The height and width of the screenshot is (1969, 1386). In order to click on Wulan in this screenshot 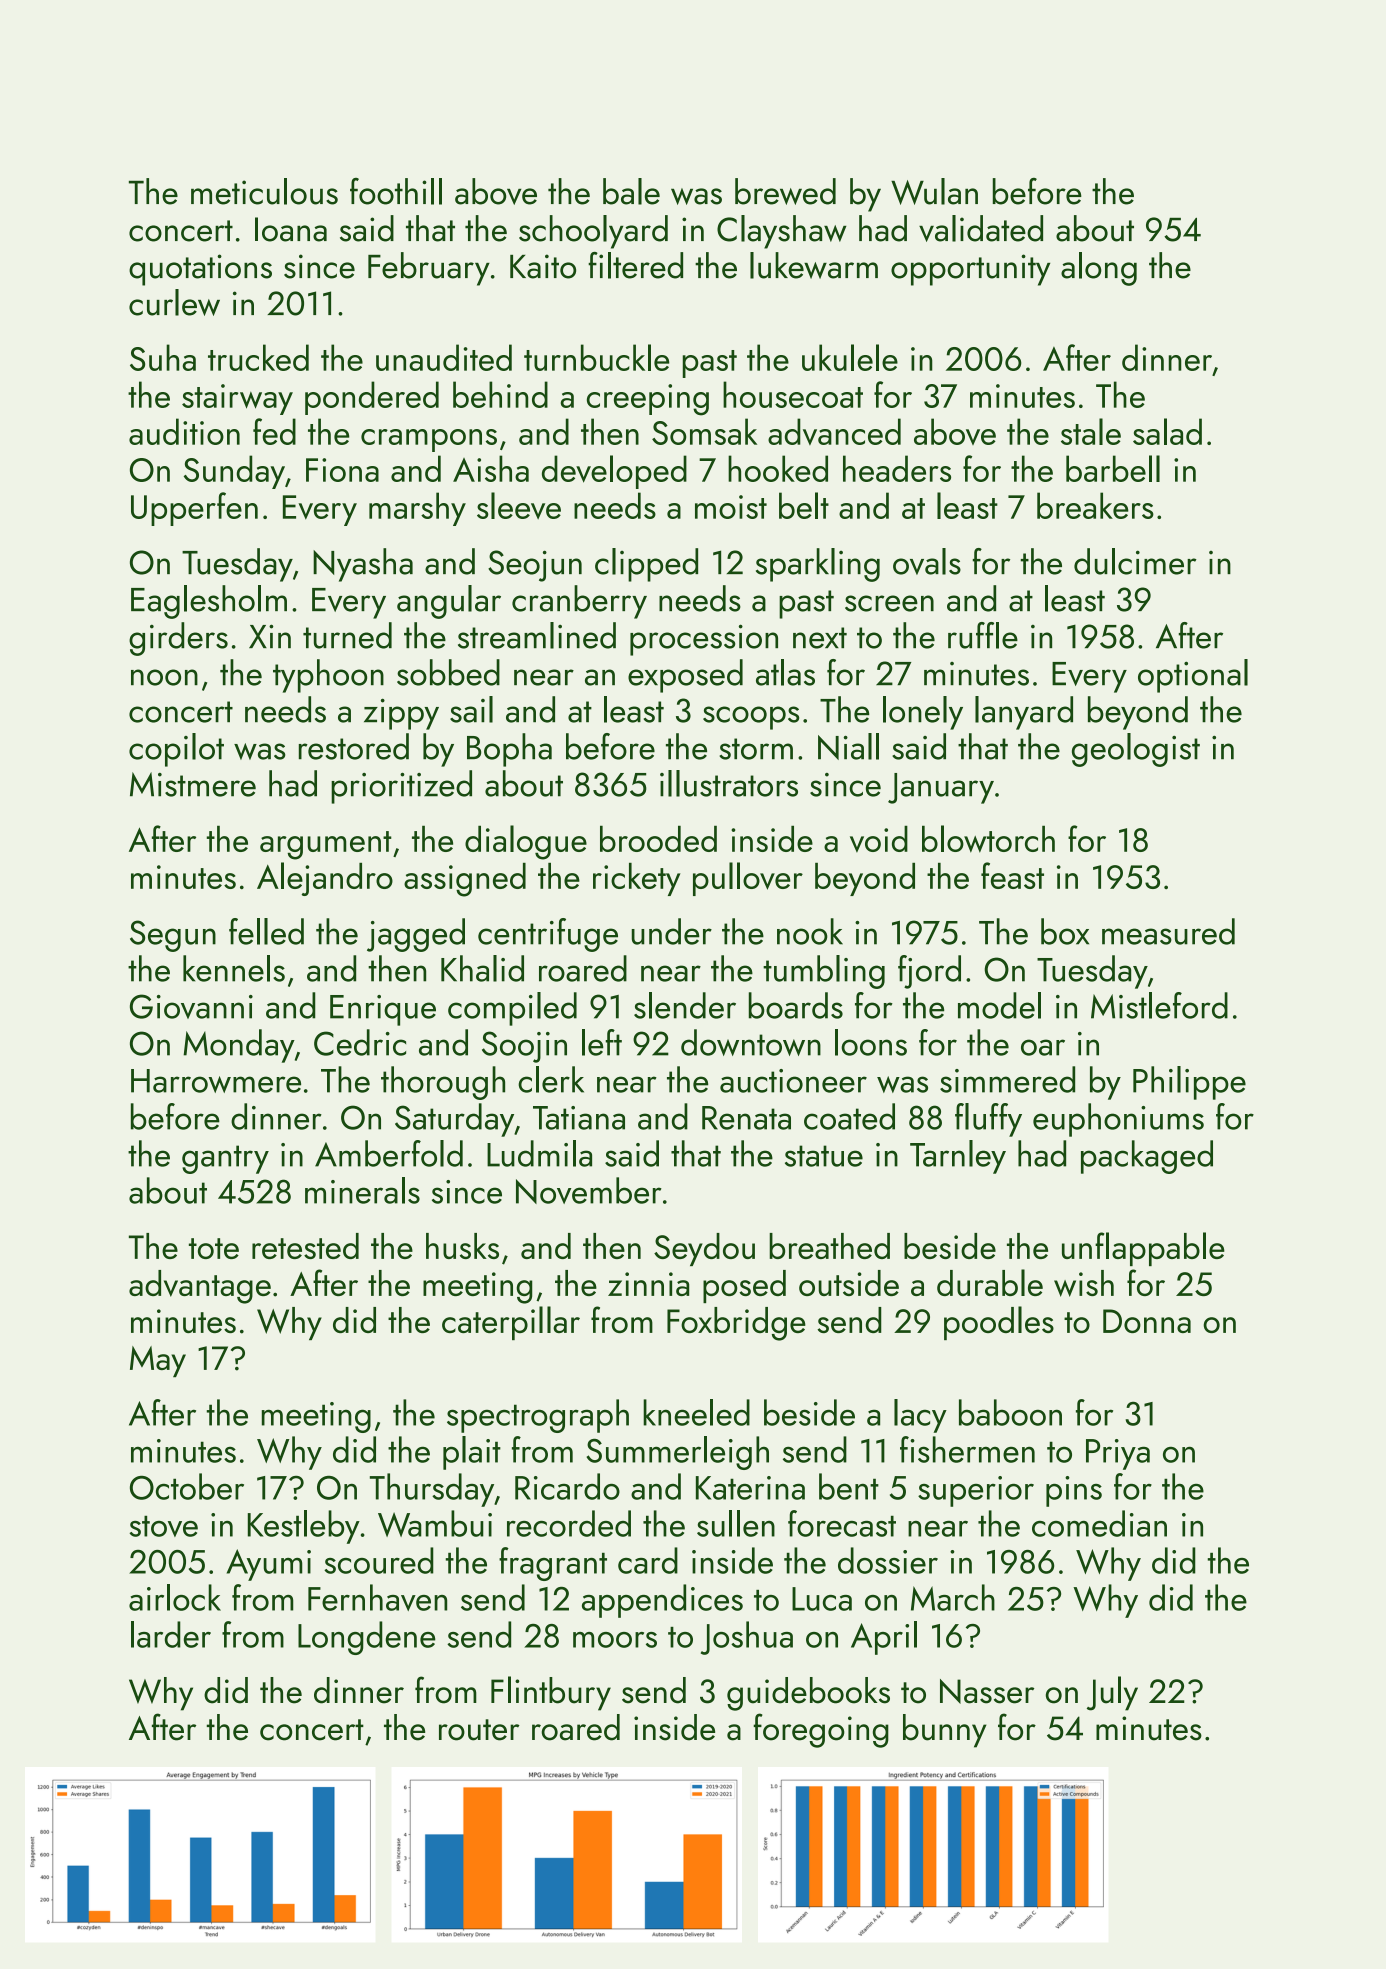, I will do `click(934, 191)`.
